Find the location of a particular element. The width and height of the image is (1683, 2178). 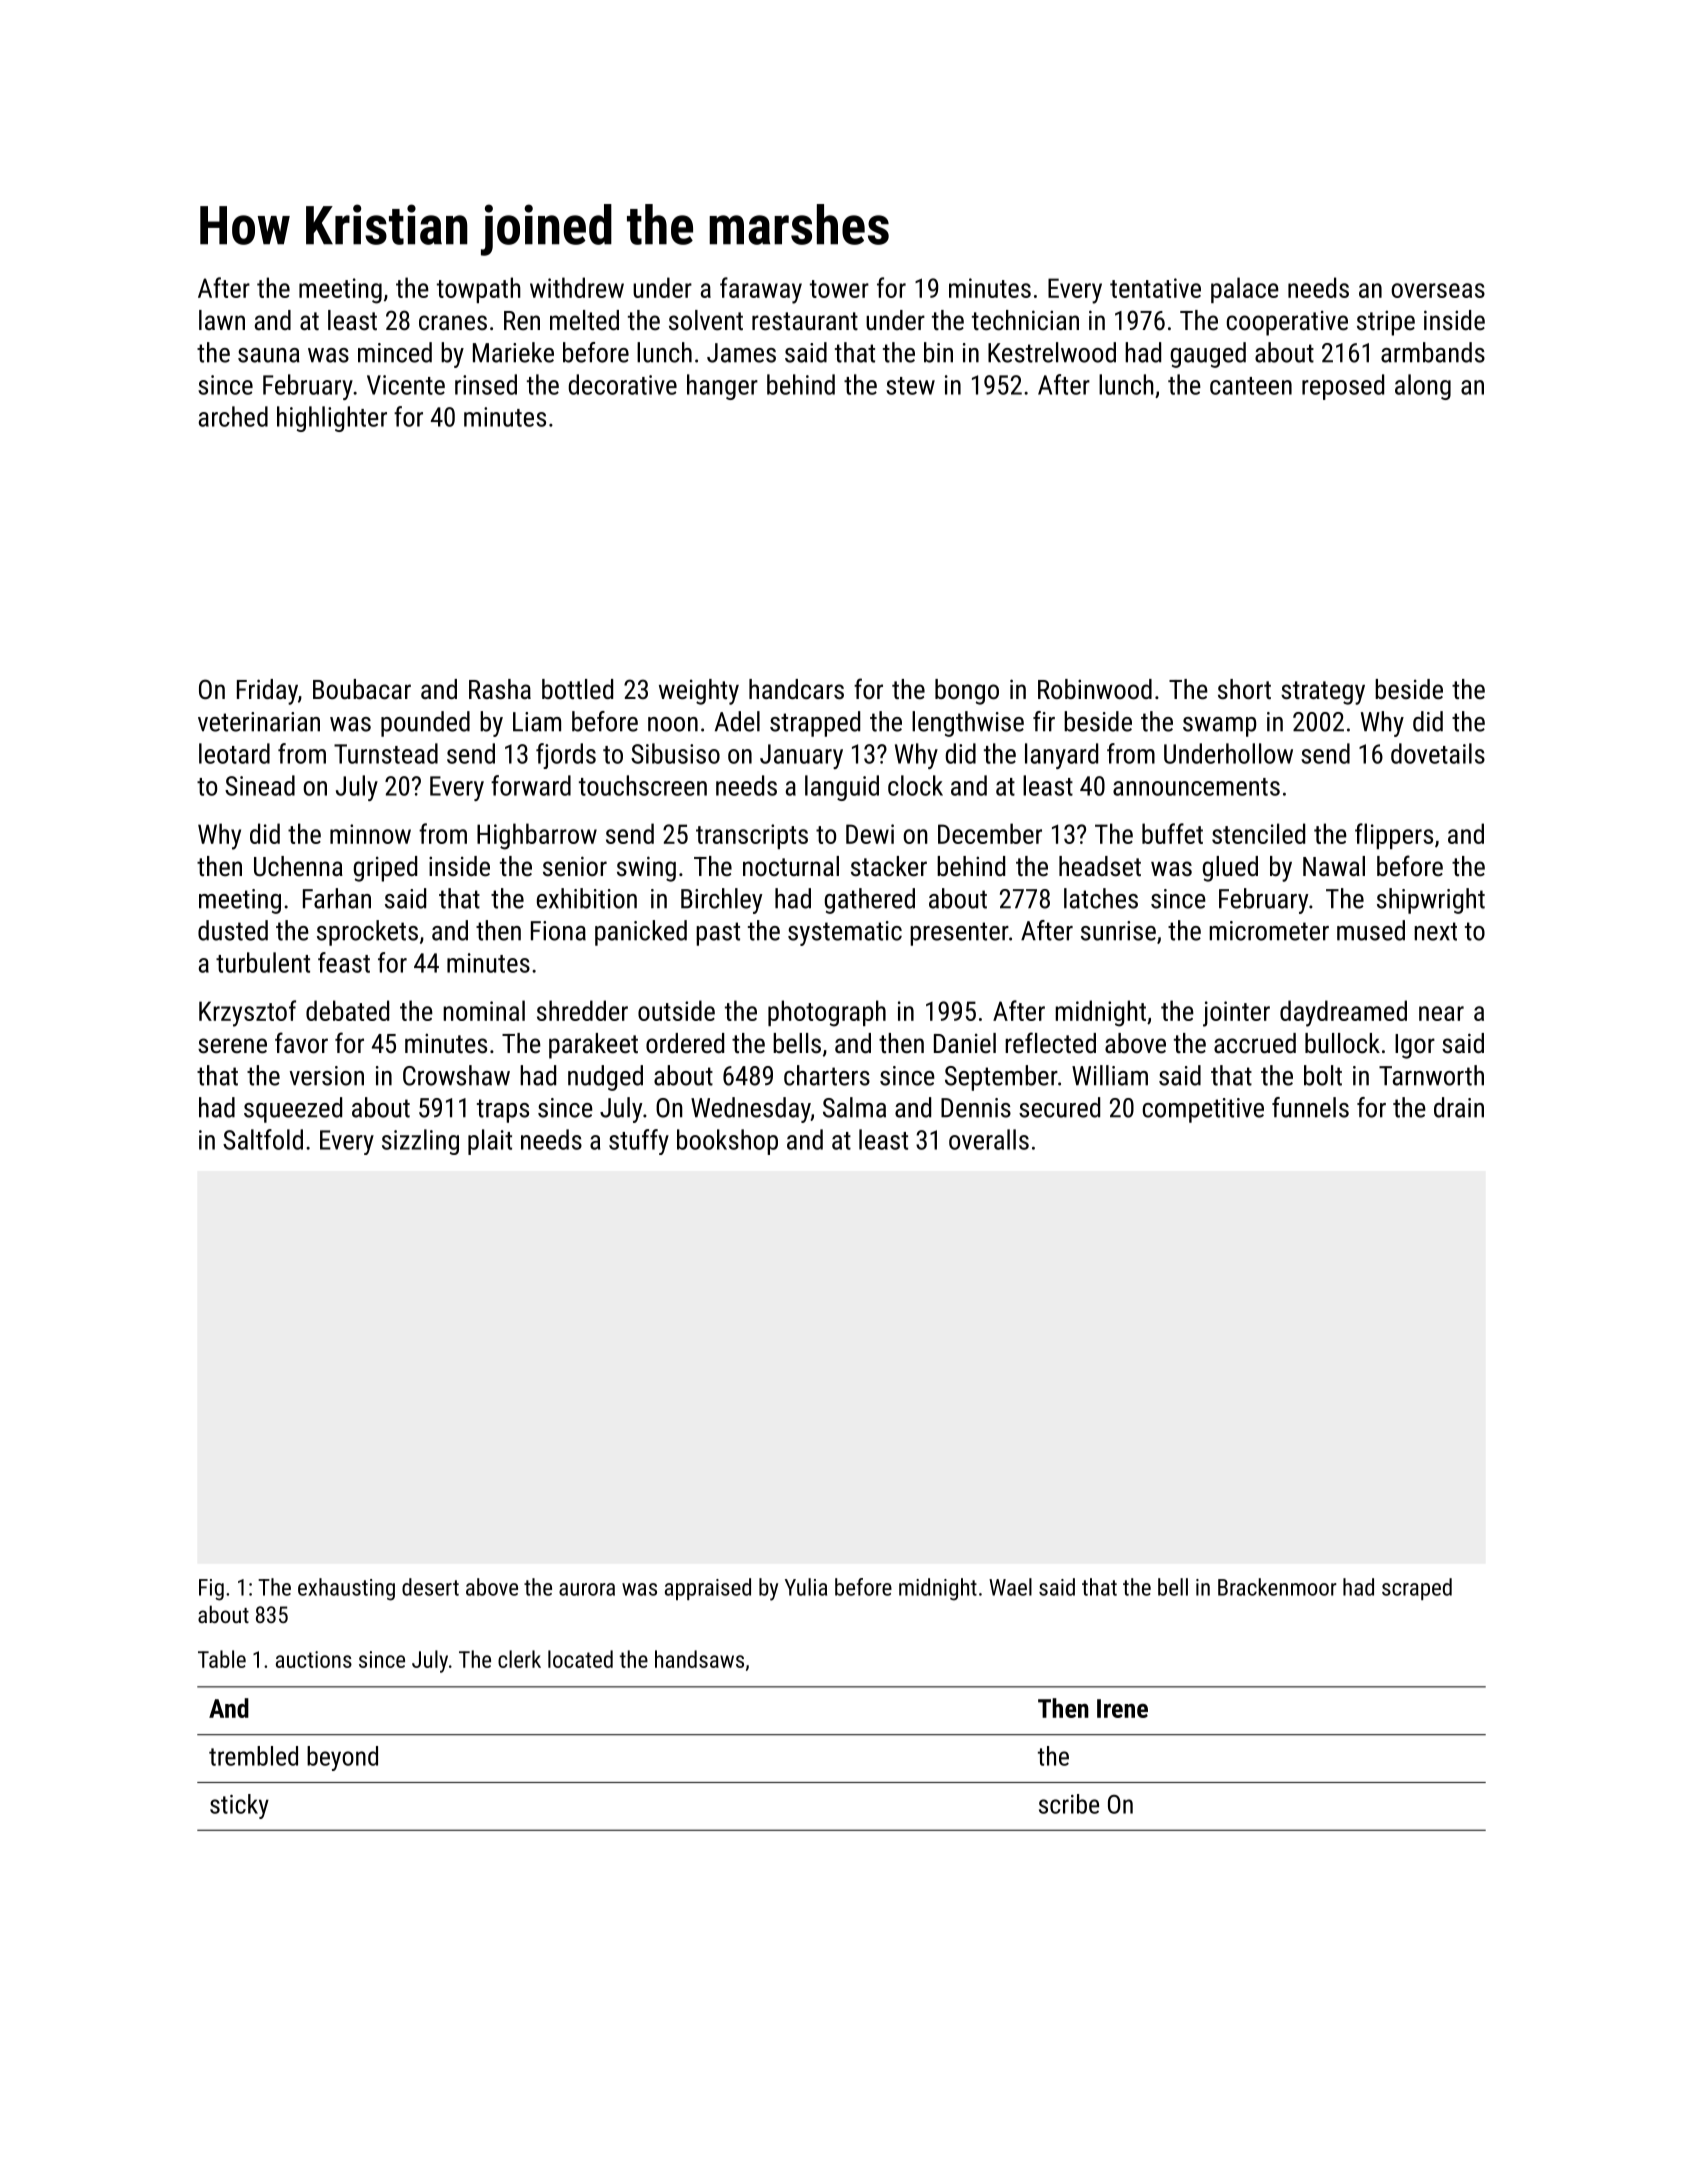

daydreamed is located at coordinates (1343, 1013).
